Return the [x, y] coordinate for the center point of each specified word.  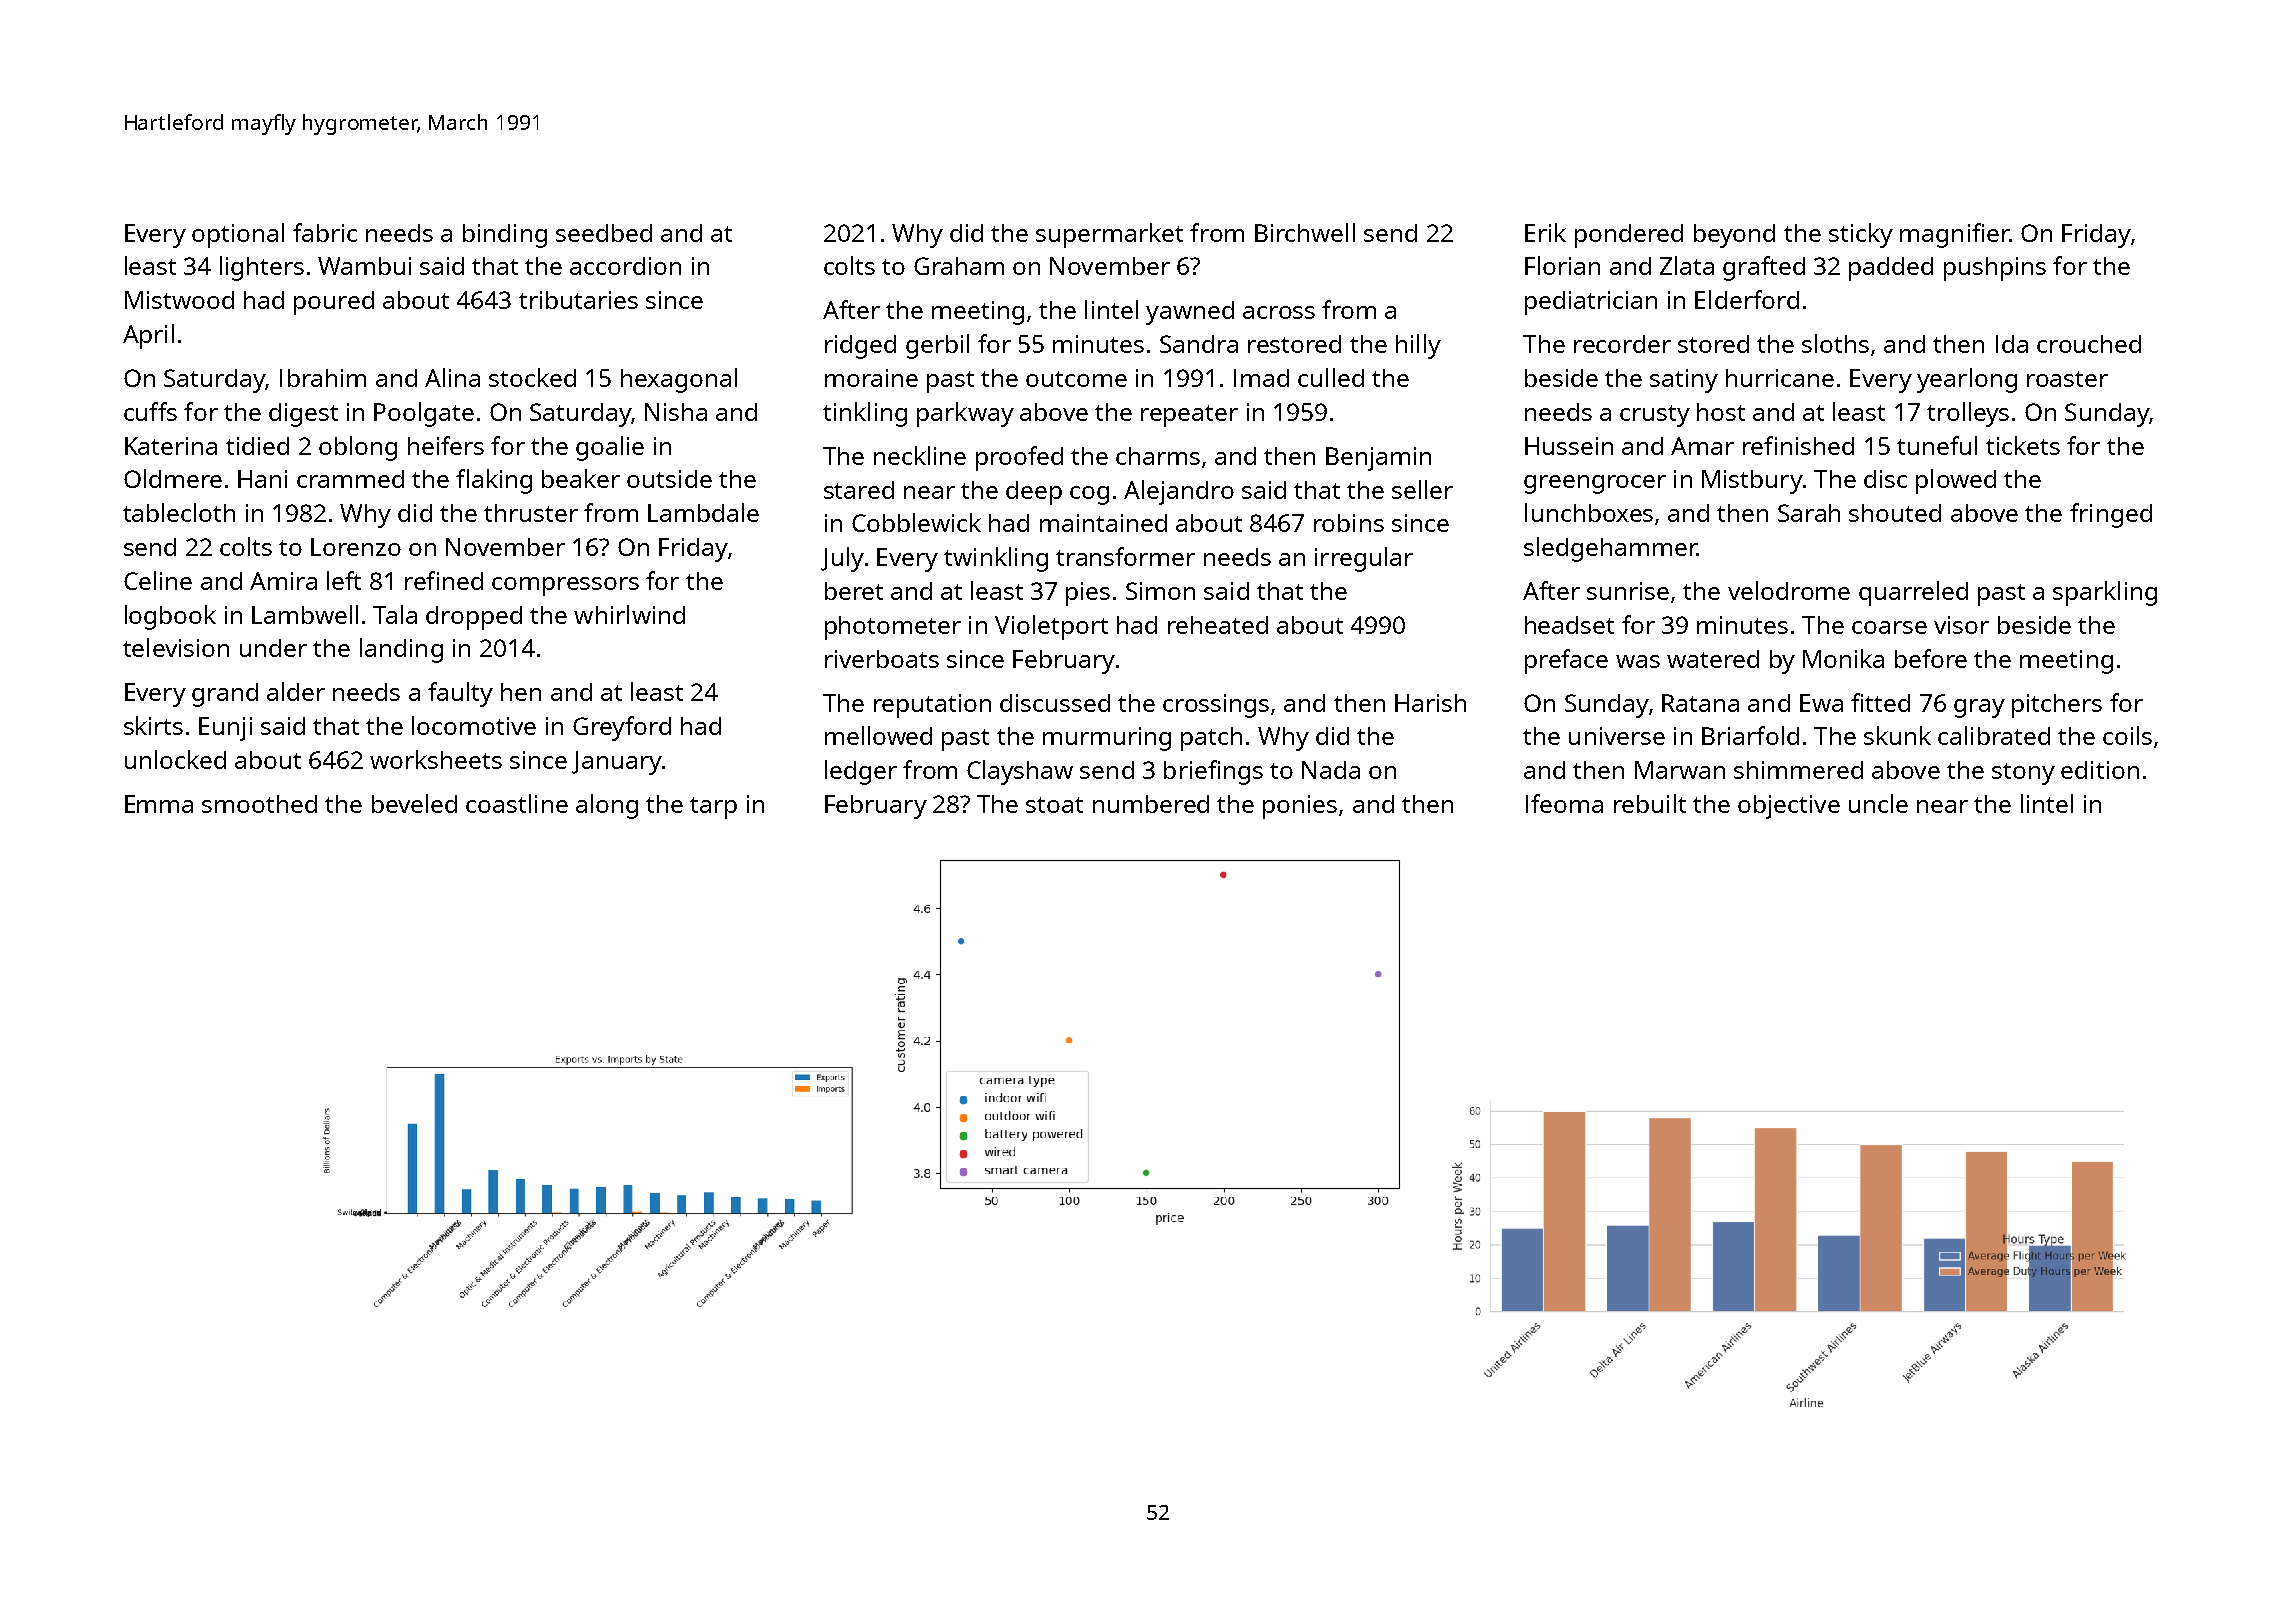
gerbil [937, 346]
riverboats [882, 659]
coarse [1889, 627]
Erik [1545, 232]
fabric [325, 232]
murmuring [1107, 739]
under [273, 648]
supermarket [1109, 235]
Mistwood [179, 300]
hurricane [1780, 378]
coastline [517, 803]
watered [1713, 659]
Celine [158, 580]
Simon [1160, 591]
